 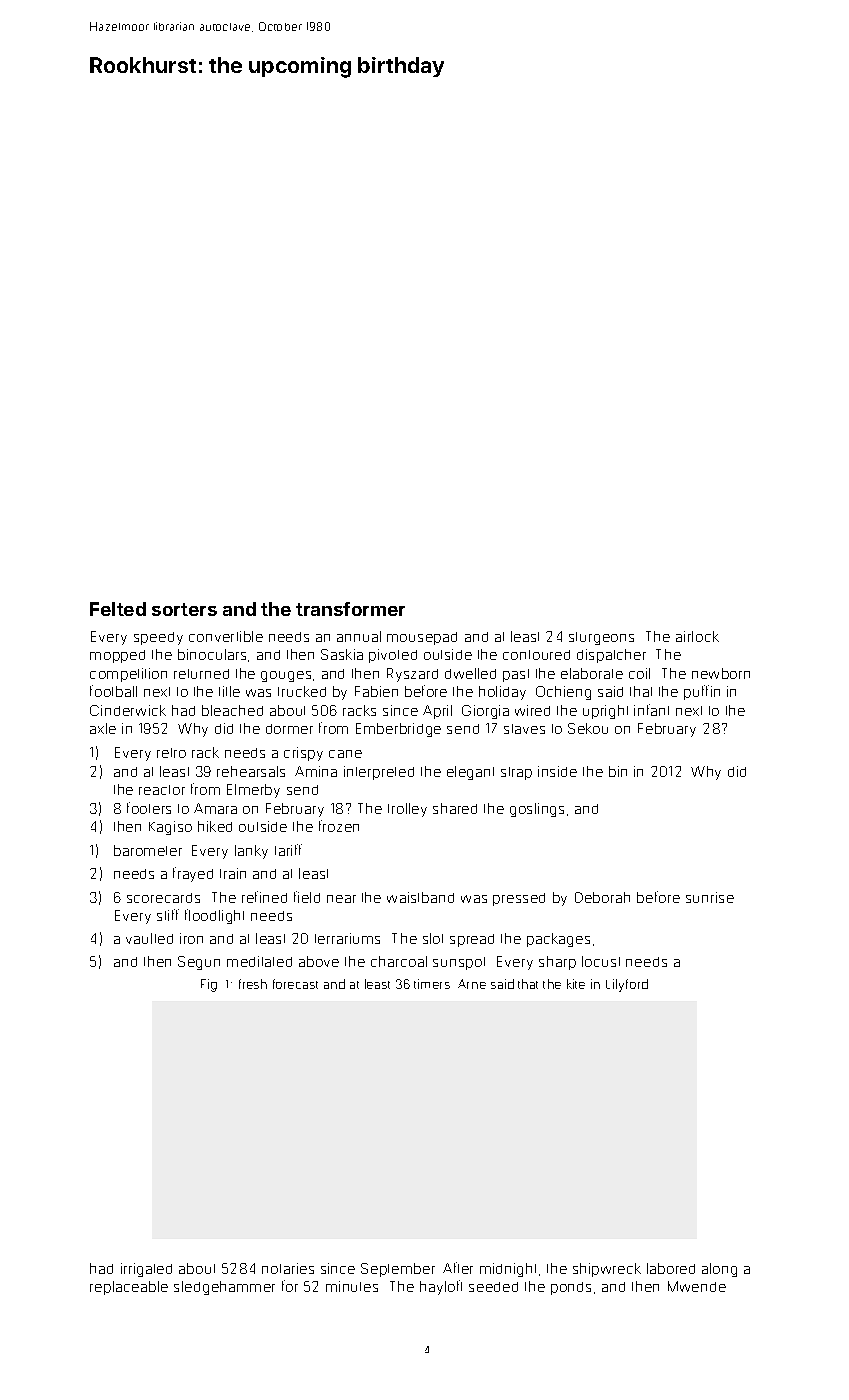 I want to click on Arne, so click(x=472, y=984).
